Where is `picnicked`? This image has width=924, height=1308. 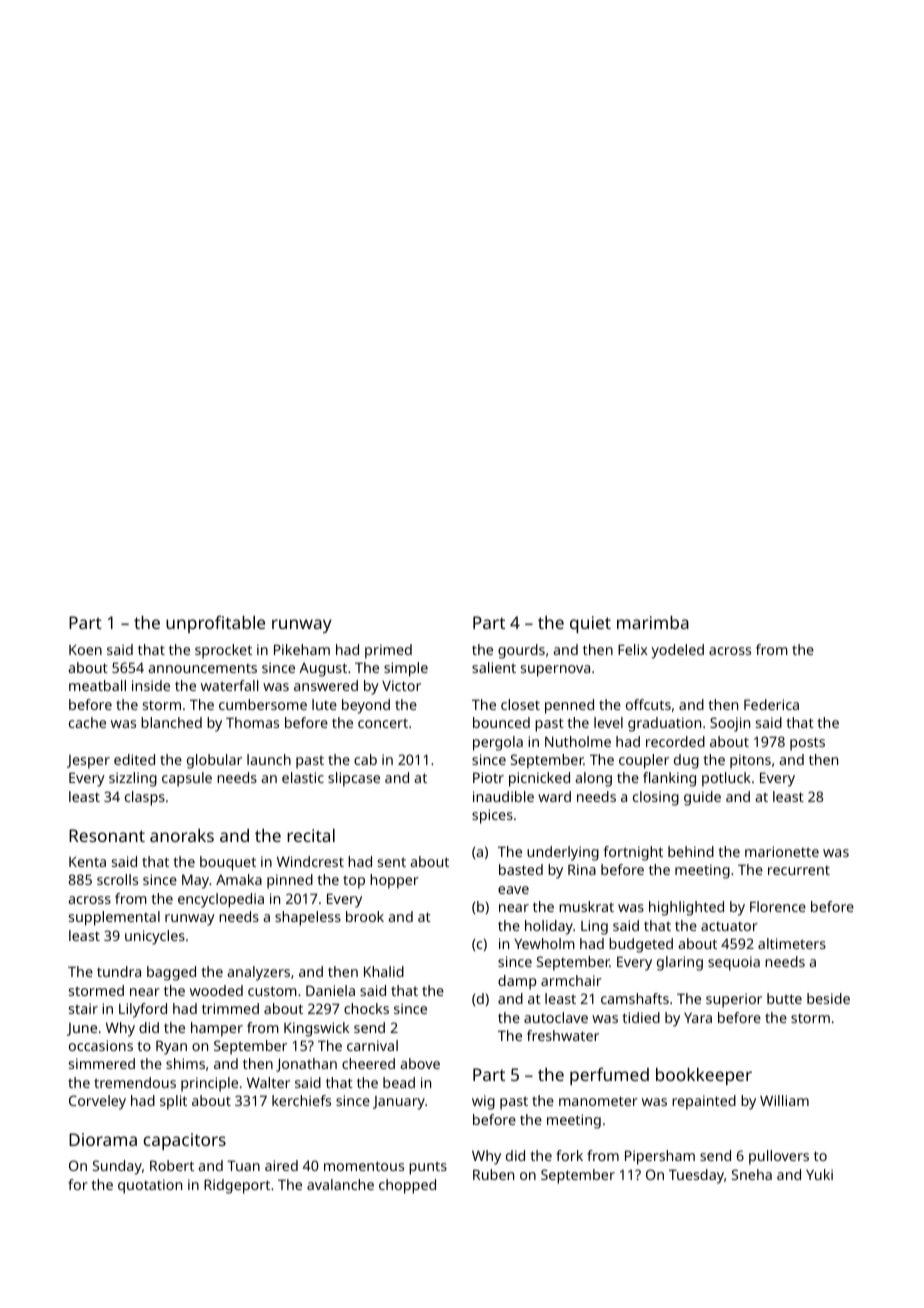 picnicked is located at coordinates (539, 779).
